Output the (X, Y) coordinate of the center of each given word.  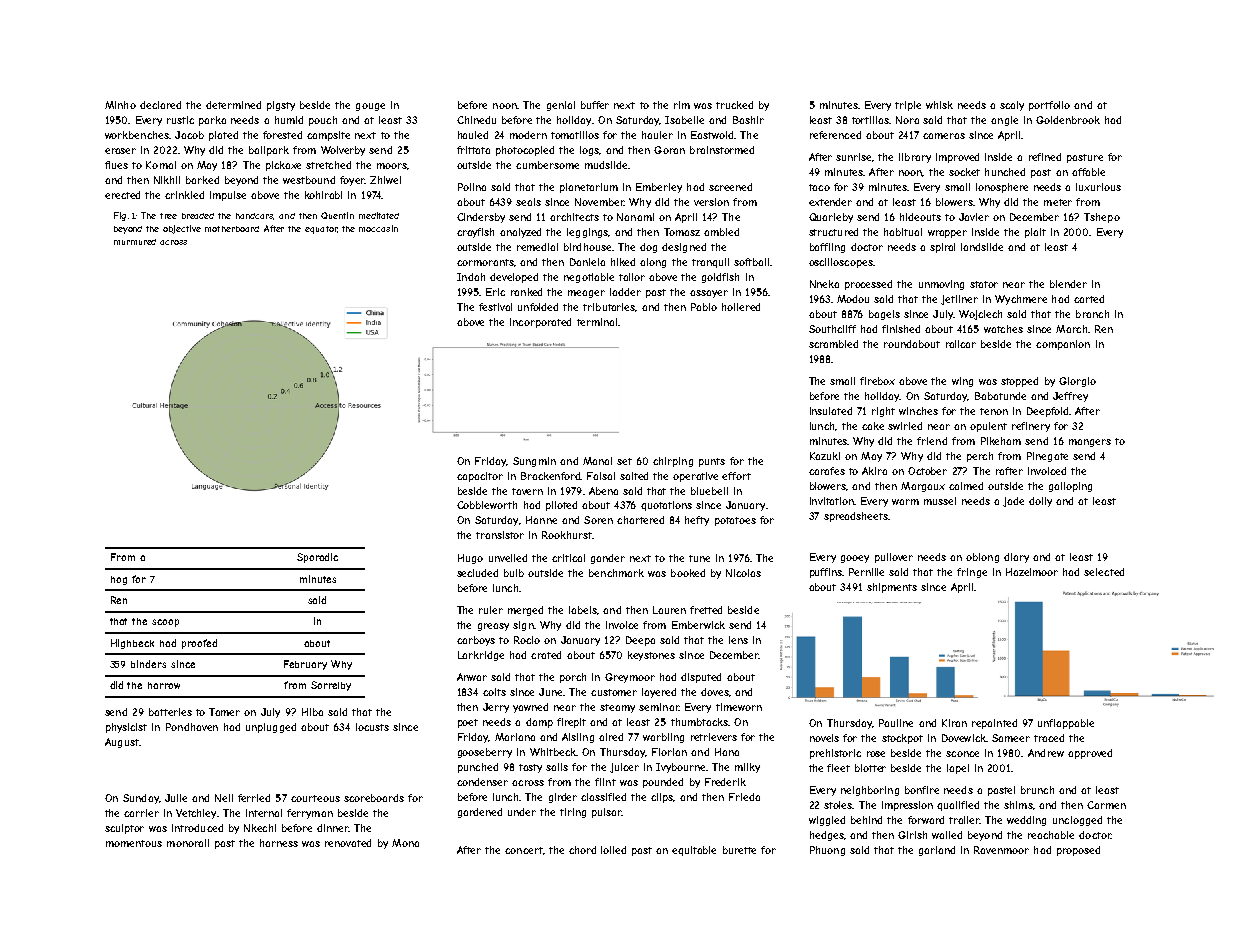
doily (1040, 502)
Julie (176, 798)
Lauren (669, 610)
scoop (165, 623)
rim (682, 105)
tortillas (870, 120)
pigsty (281, 106)
